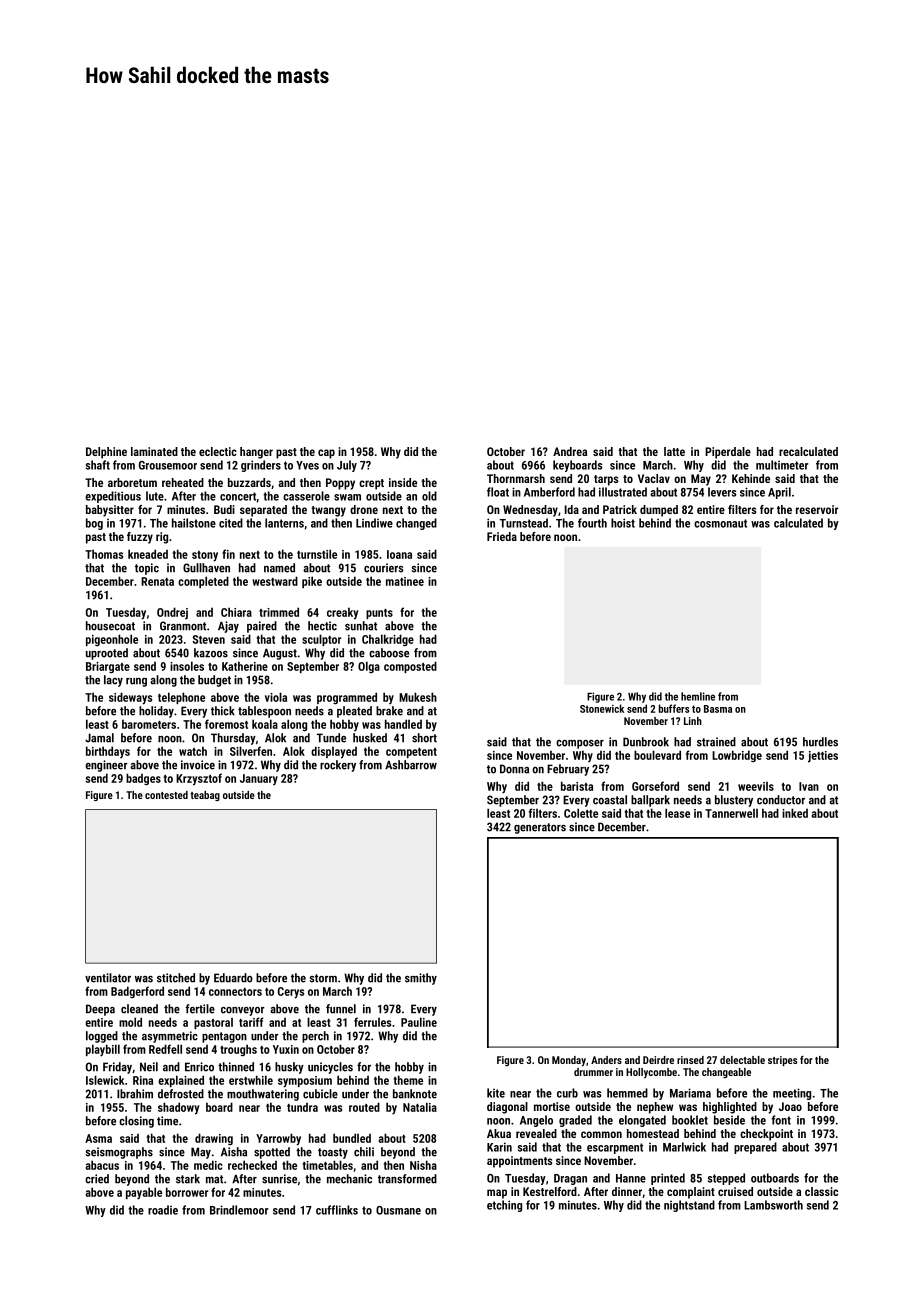  What do you see at coordinates (238, 496) in the page?
I see `concert` at bounding box center [238, 496].
